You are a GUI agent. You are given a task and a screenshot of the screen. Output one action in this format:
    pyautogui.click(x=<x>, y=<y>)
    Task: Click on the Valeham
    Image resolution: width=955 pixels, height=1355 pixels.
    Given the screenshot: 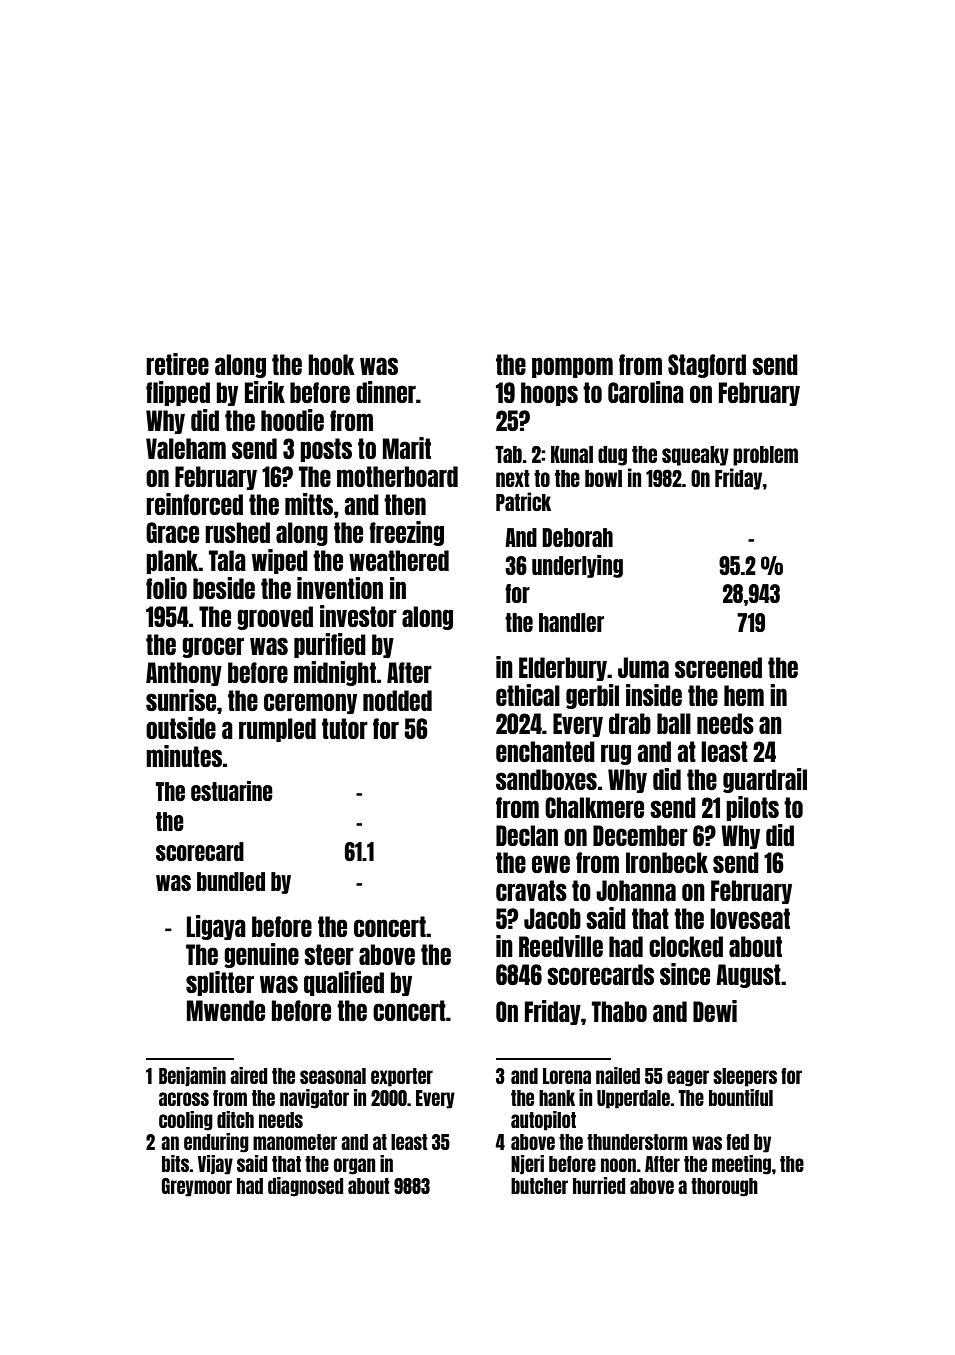 What is the action you would take?
    pyautogui.click(x=186, y=448)
